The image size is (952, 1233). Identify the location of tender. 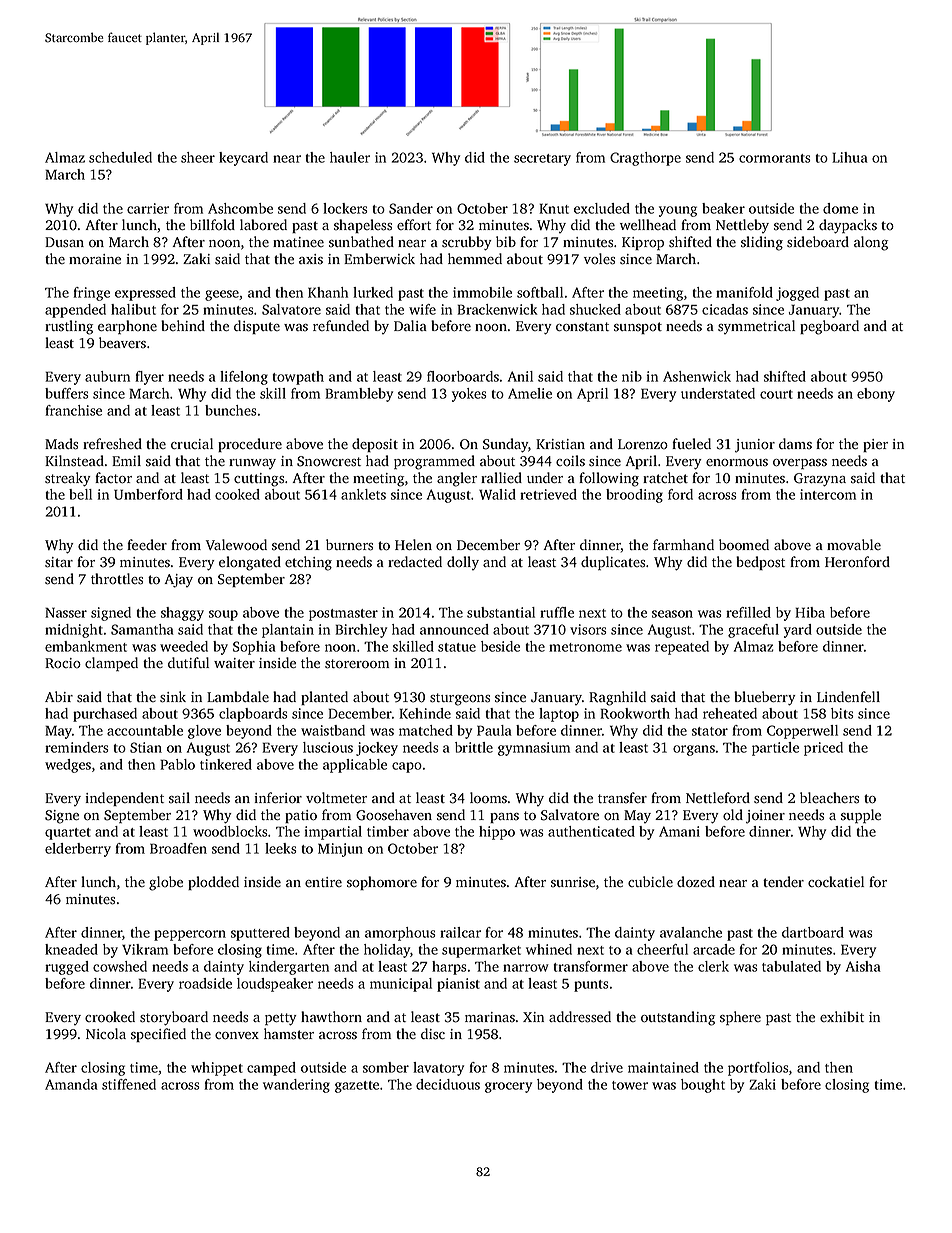
(783, 881).
